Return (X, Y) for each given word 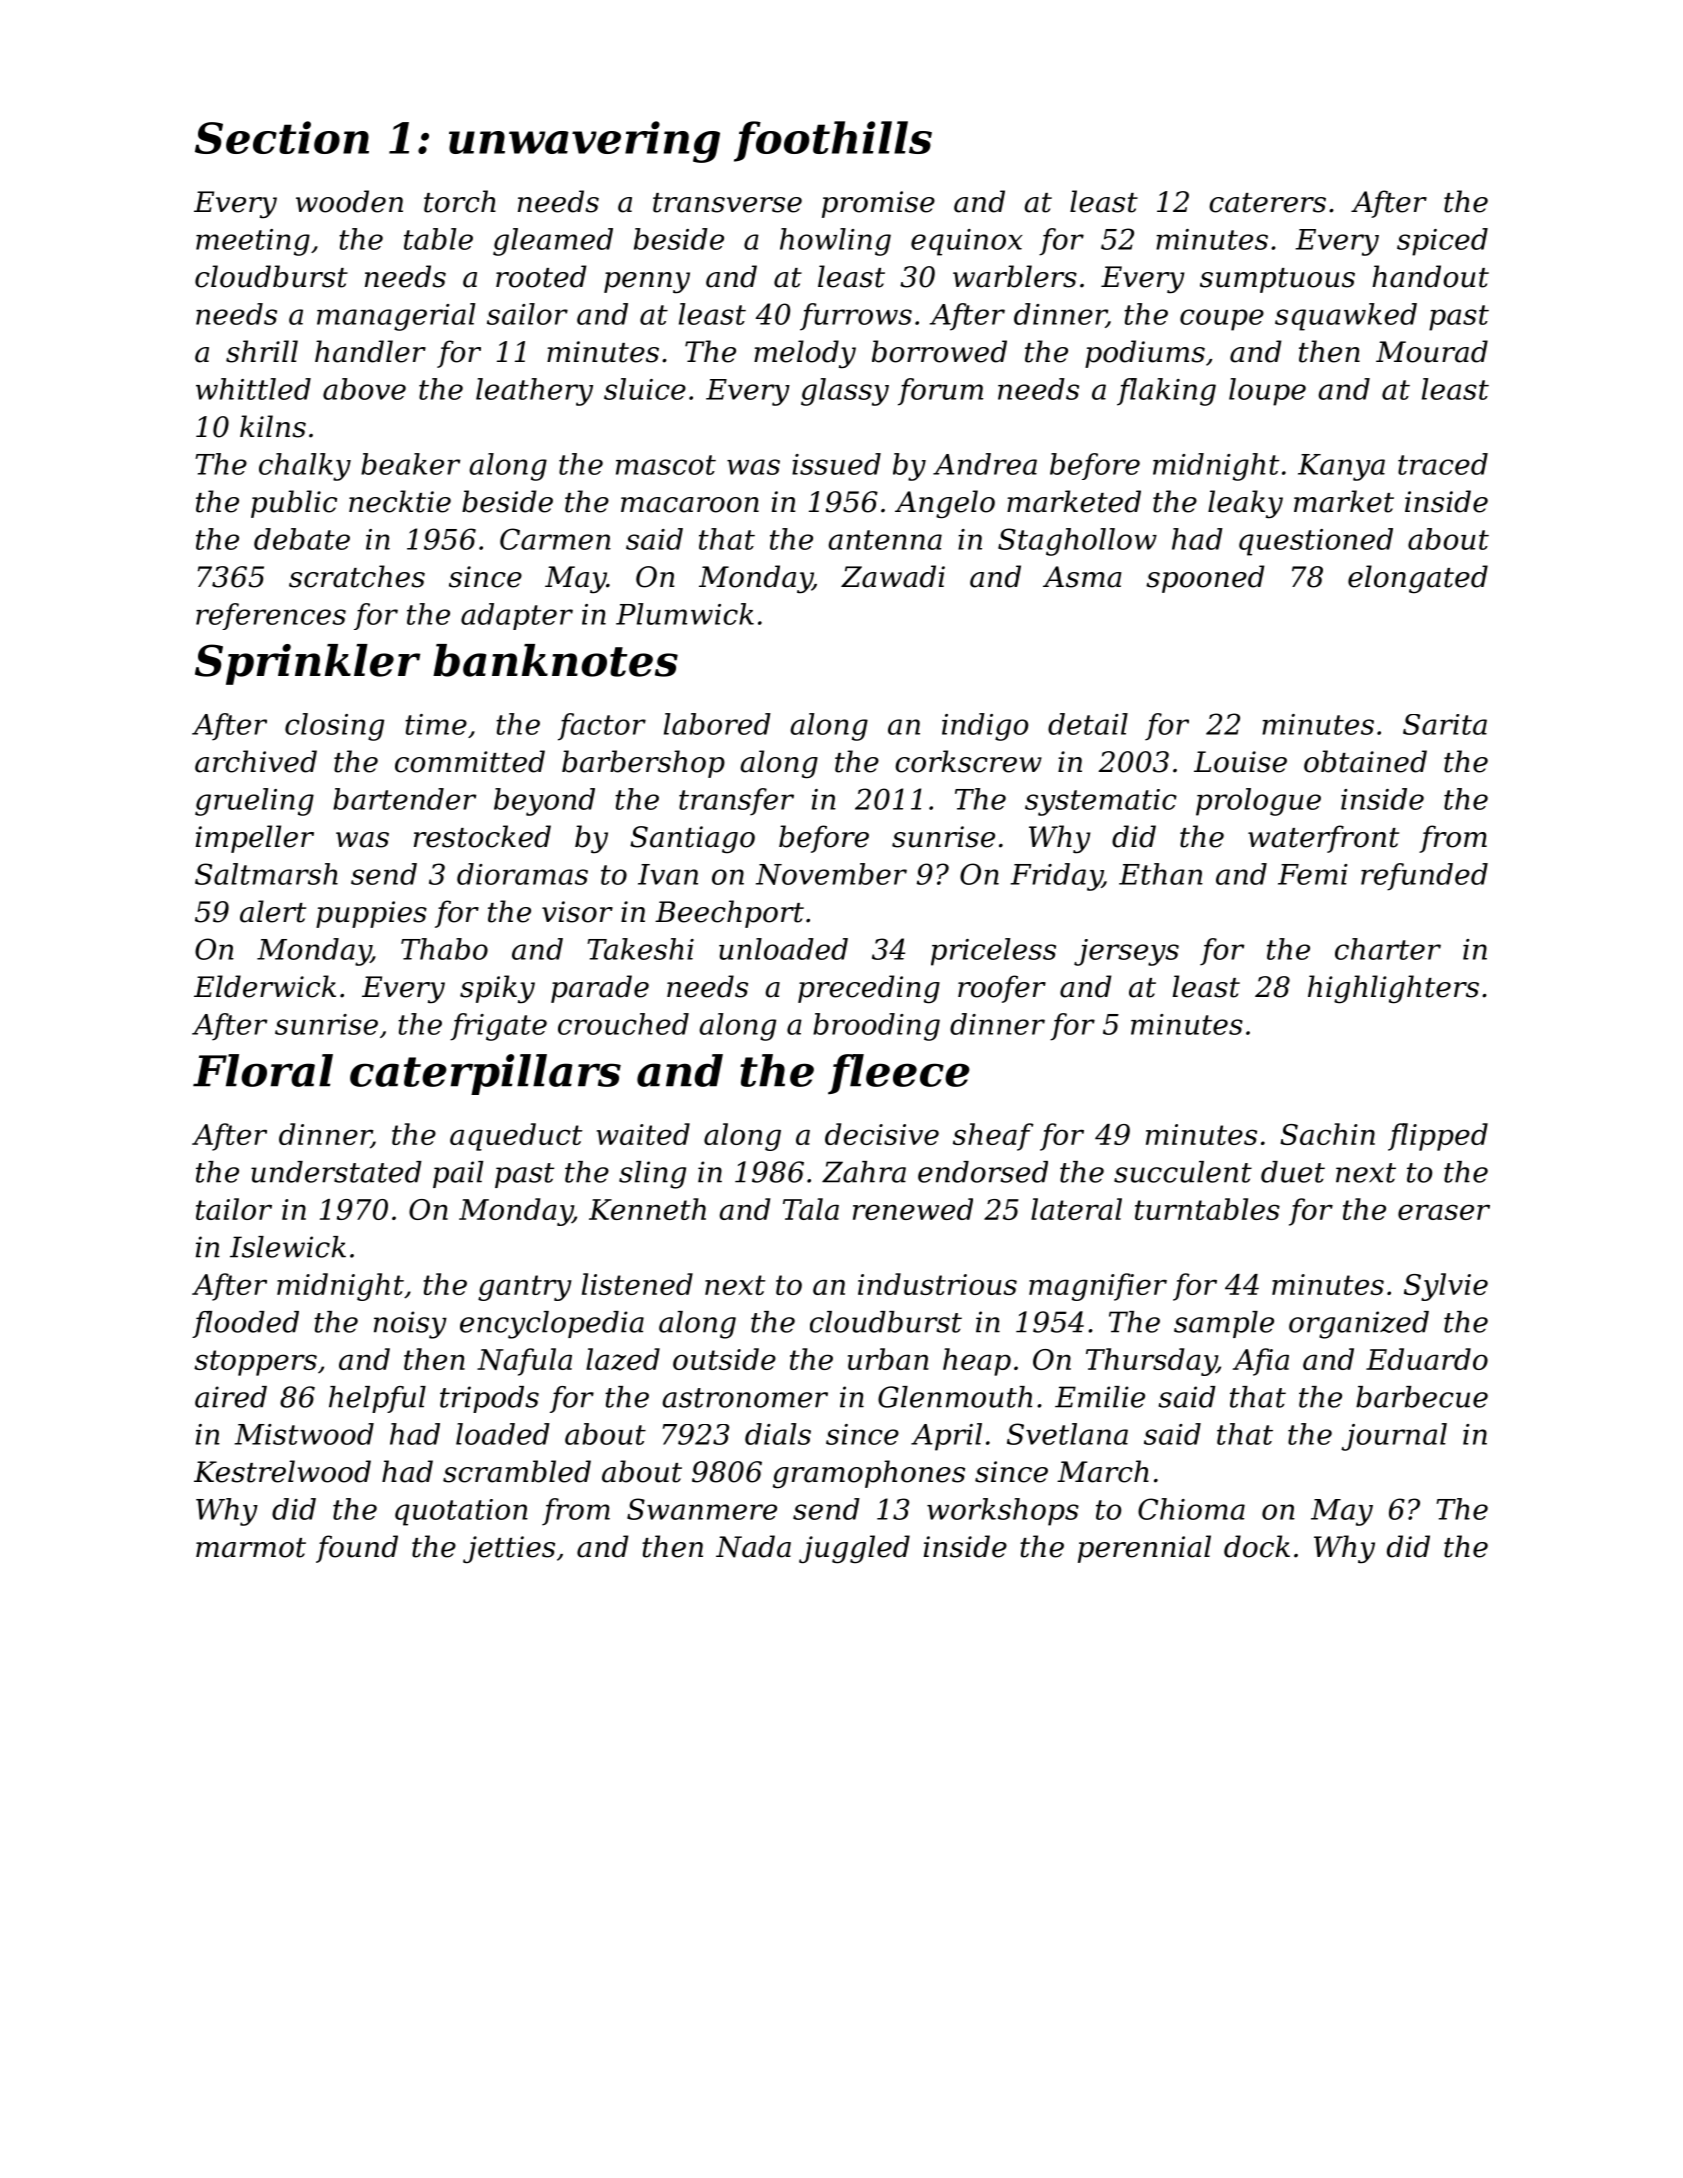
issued (836, 464)
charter (1388, 949)
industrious (937, 1284)
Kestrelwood (282, 1471)
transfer (736, 802)
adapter (517, 616)
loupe (1267, 392)
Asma (1082, 577)
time (436, 724)
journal (1394, 1437)
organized (1359, 1325)
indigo (985, 727)
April (946, 1437)
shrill (262, 351)
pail (458, 1174)
